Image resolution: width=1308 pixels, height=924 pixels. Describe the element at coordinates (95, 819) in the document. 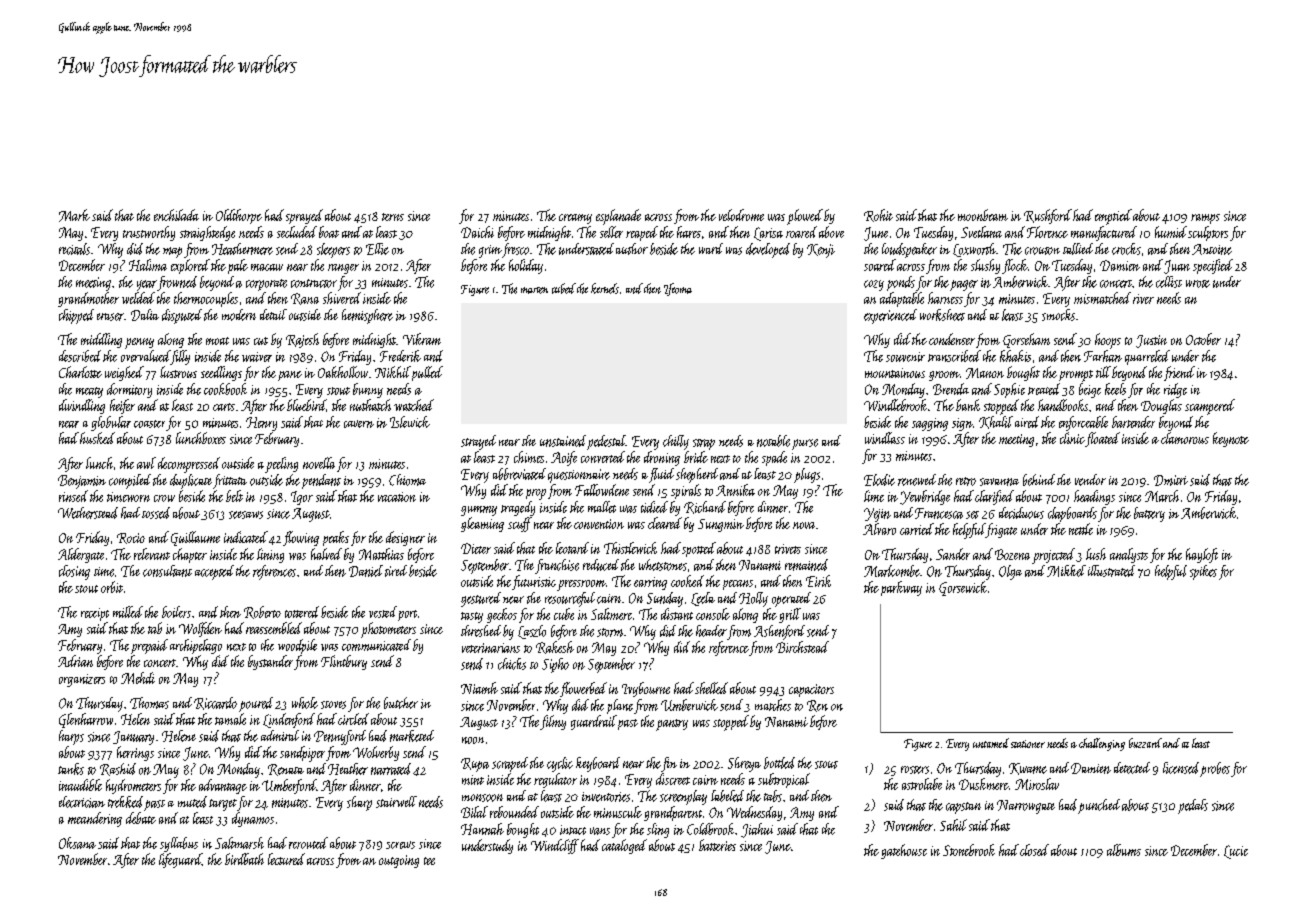

I see `meandering` at that location.
